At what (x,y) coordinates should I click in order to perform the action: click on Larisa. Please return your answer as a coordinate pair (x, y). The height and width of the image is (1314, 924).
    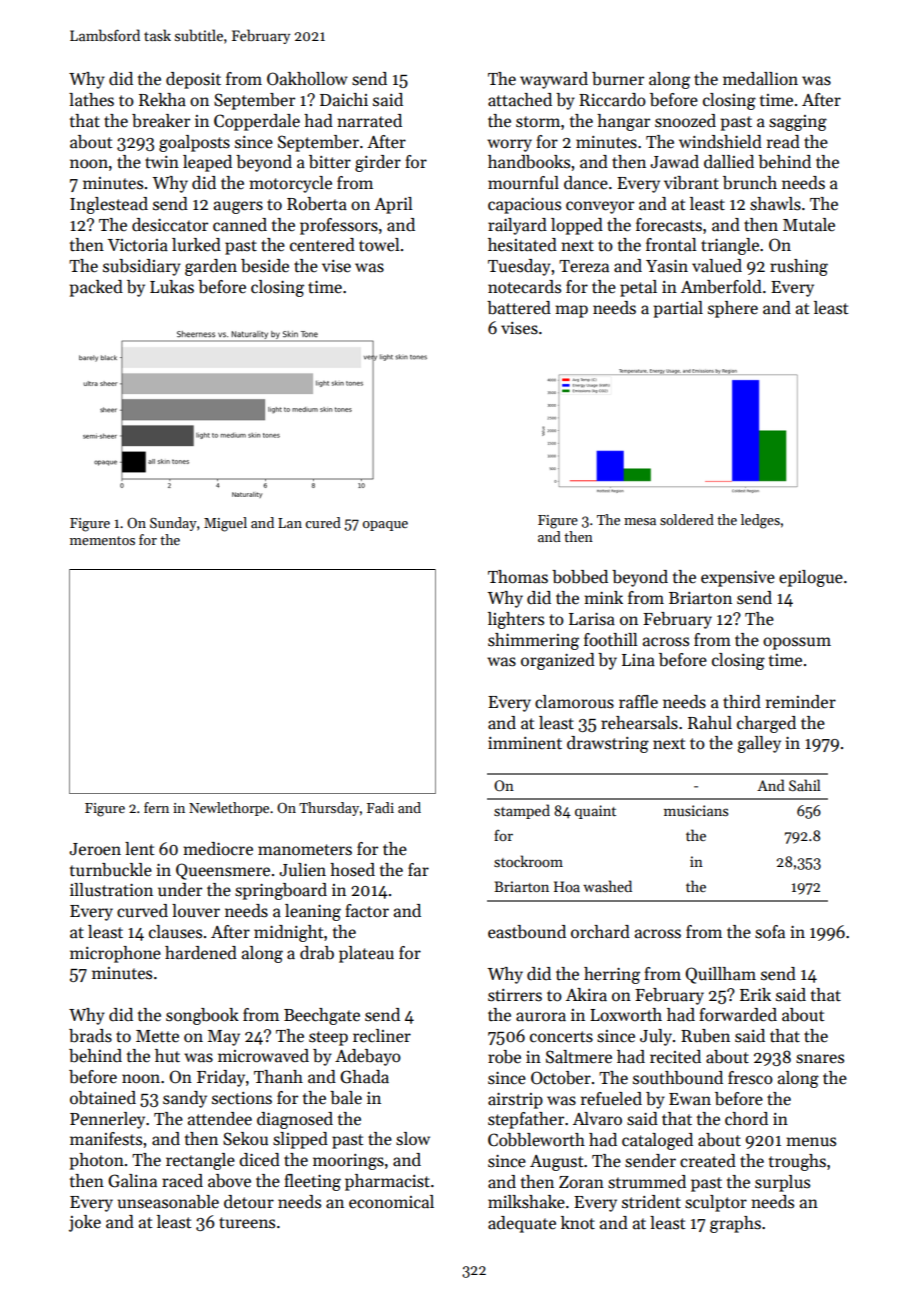
    Looking at the image, I should click on (592, 619).
